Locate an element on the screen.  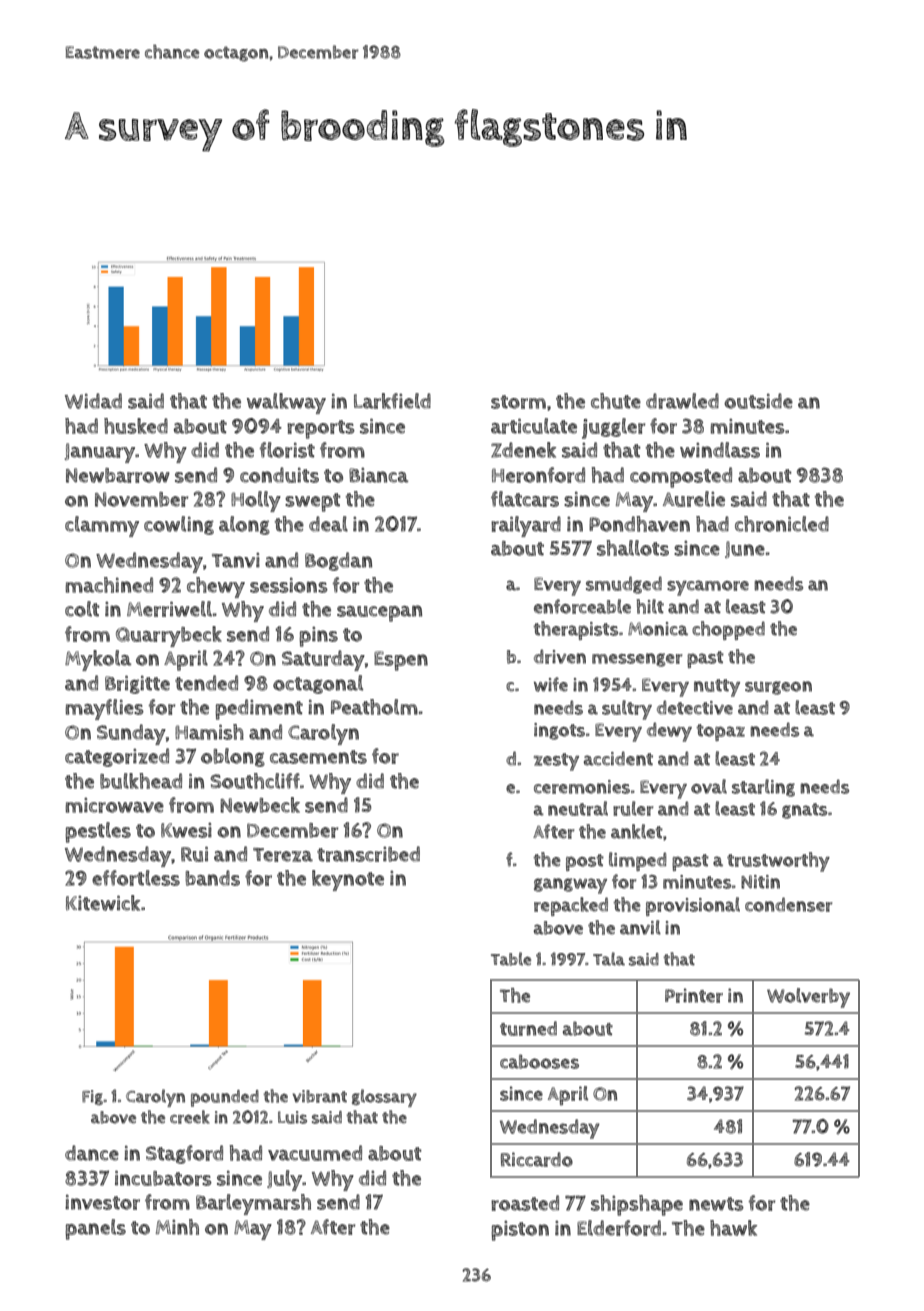
piston is located at coordinates (520, 1230).
